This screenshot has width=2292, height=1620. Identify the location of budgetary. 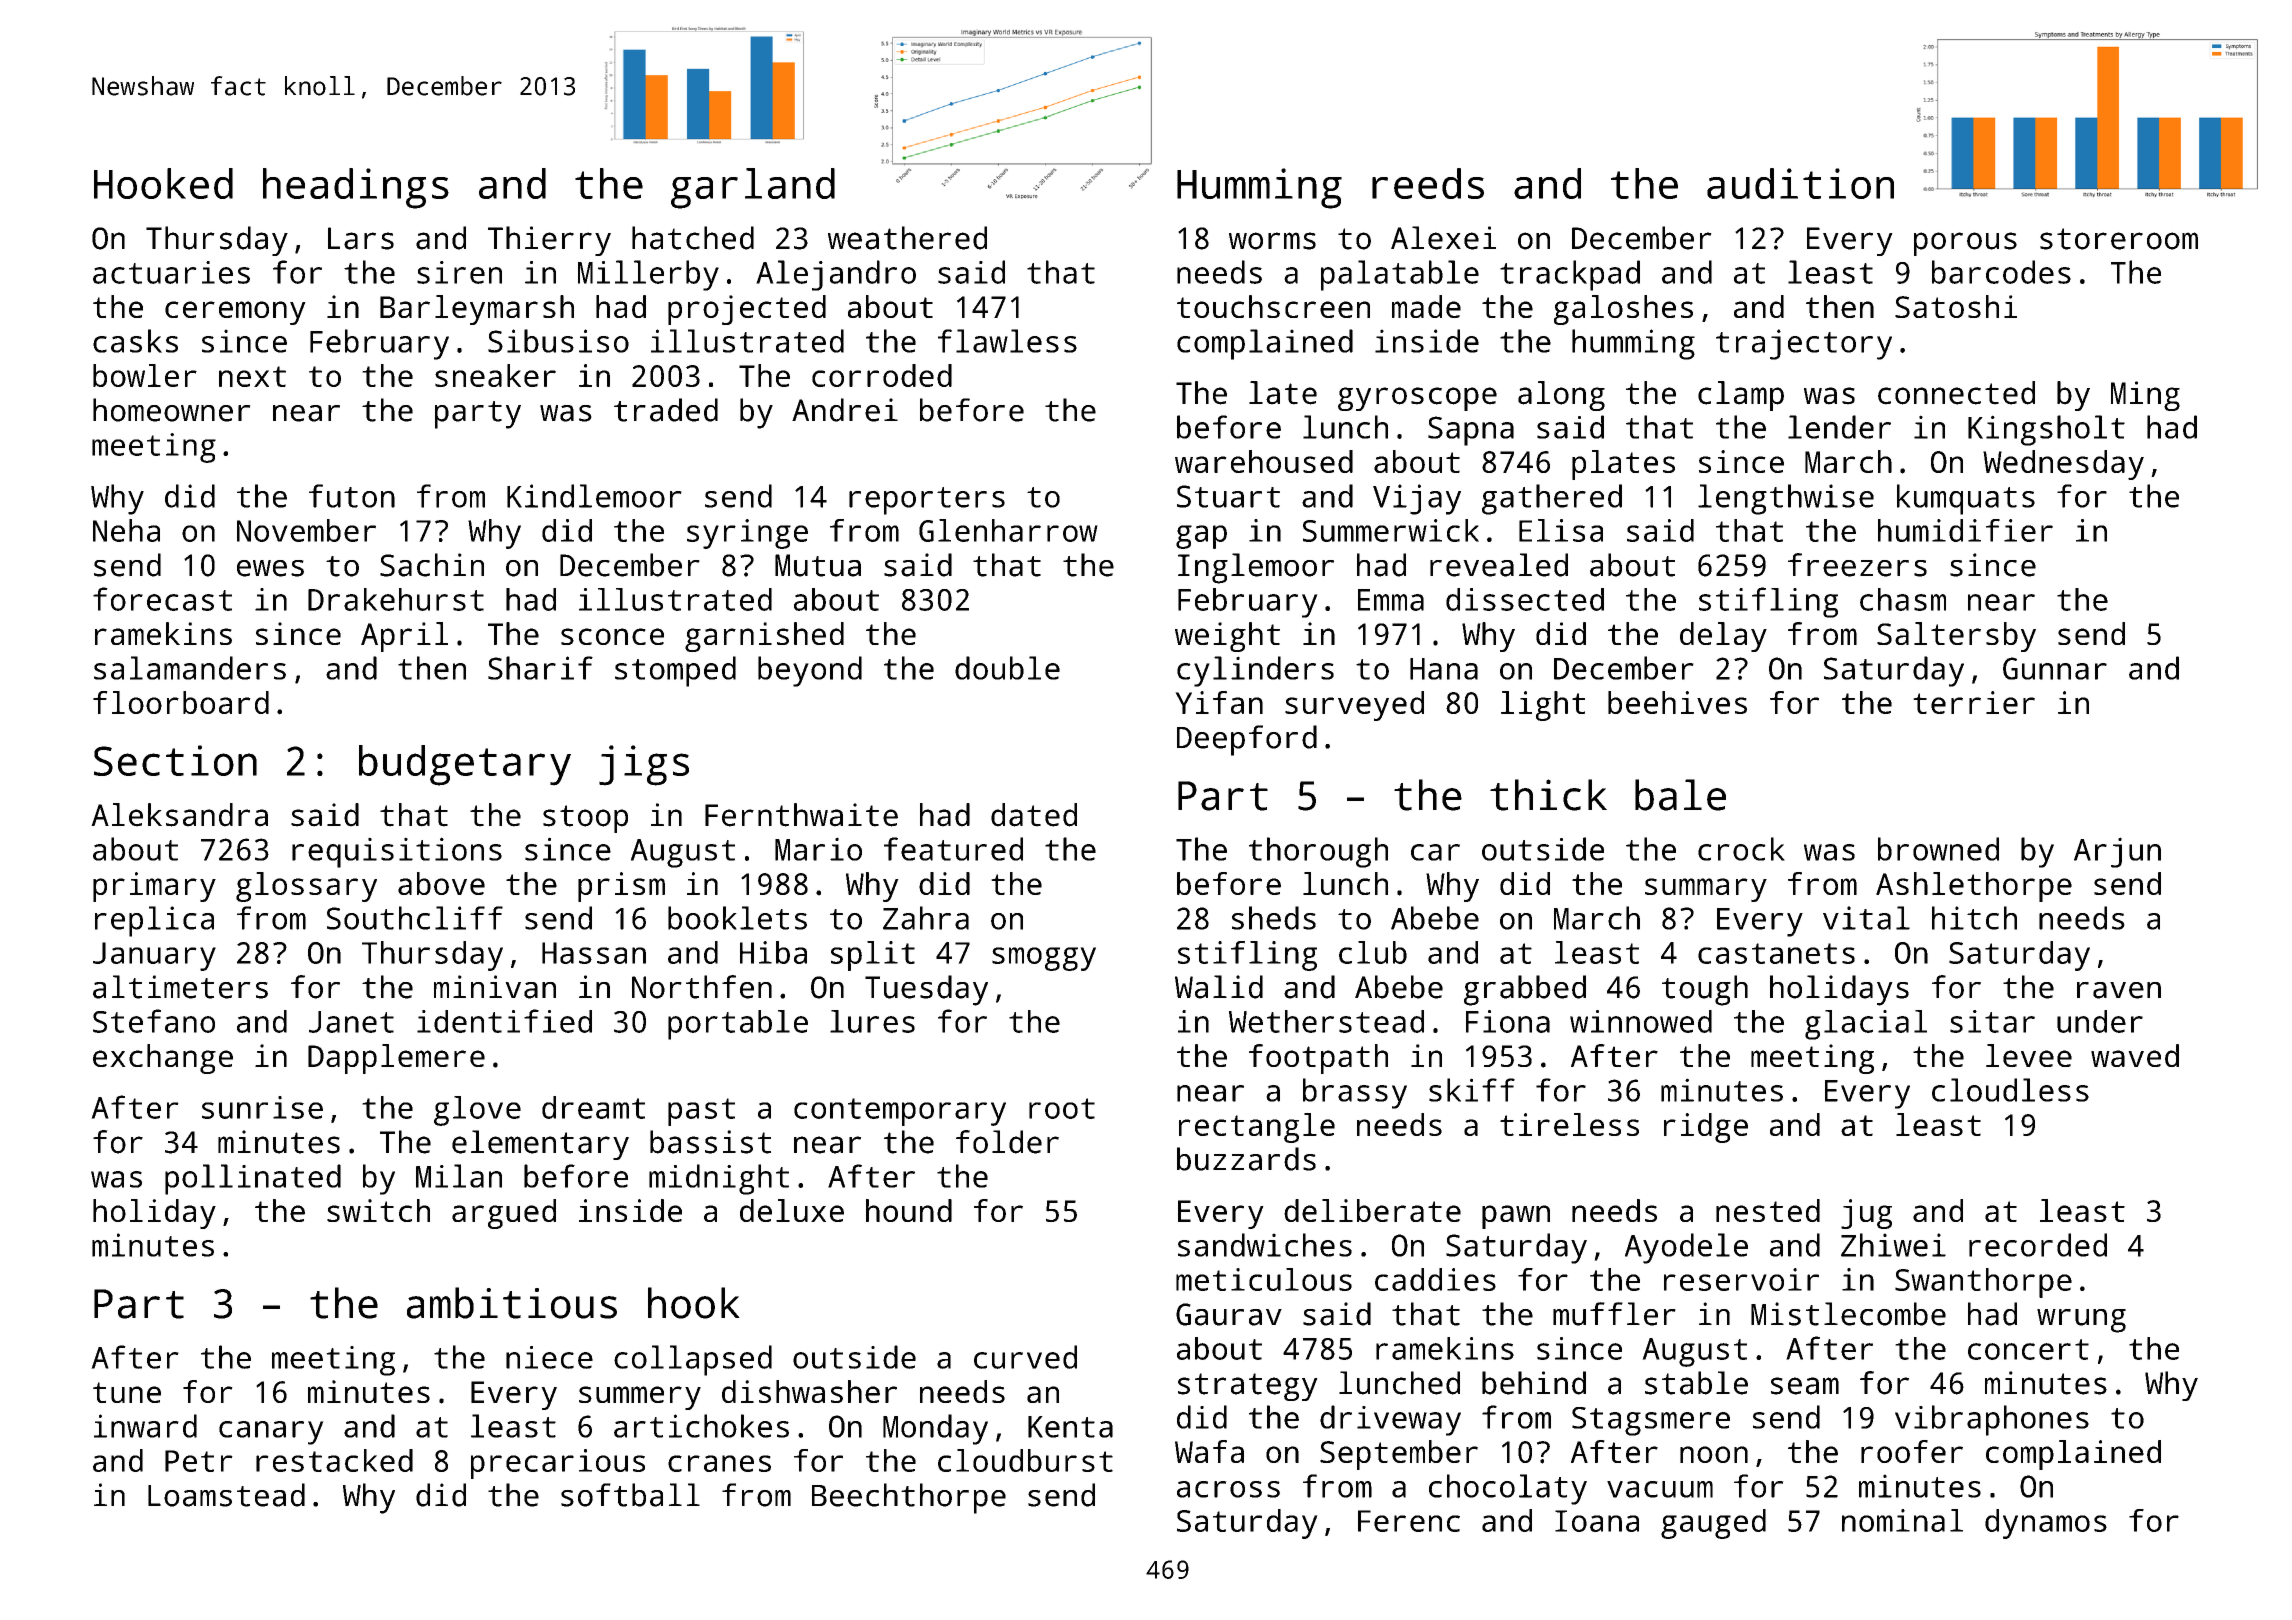
(465, 765).
